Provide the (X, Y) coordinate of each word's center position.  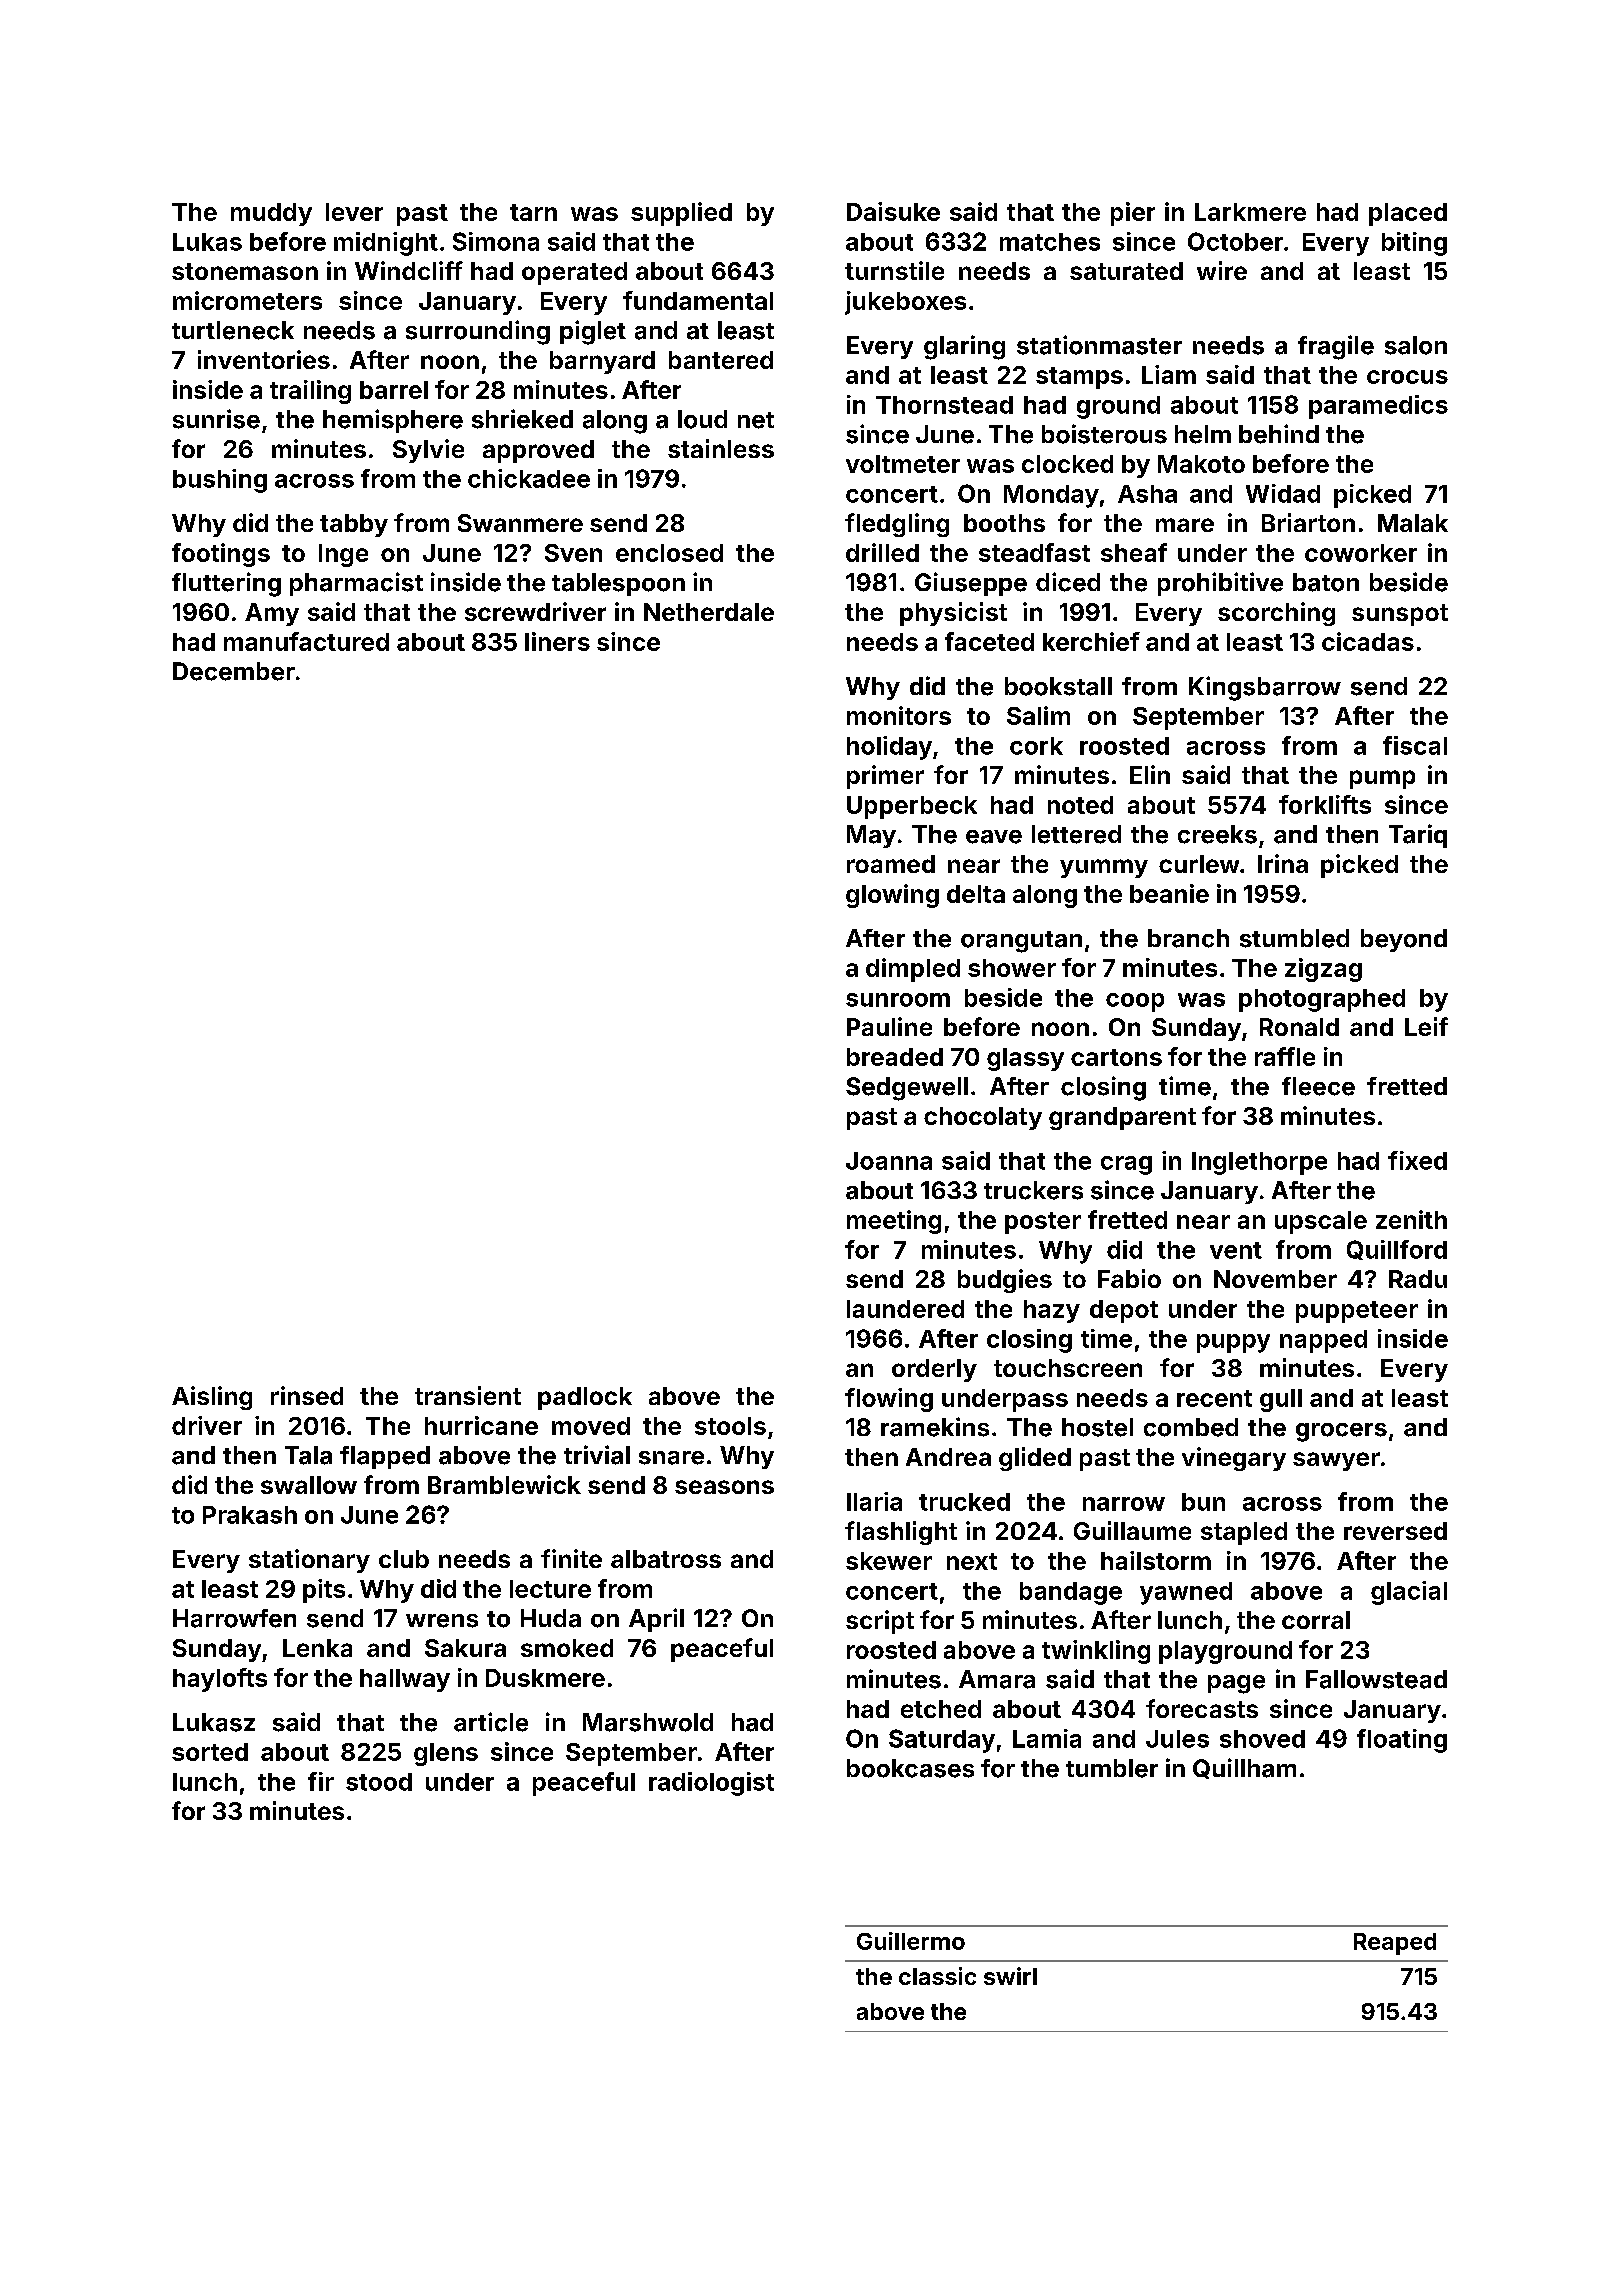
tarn (533, 212)
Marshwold (648, 1722)
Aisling (212, 1398)
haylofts (220, 1680)
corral (1316, 1620)
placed (1408, 214)
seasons (724, 1487)
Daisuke (893, 211)
